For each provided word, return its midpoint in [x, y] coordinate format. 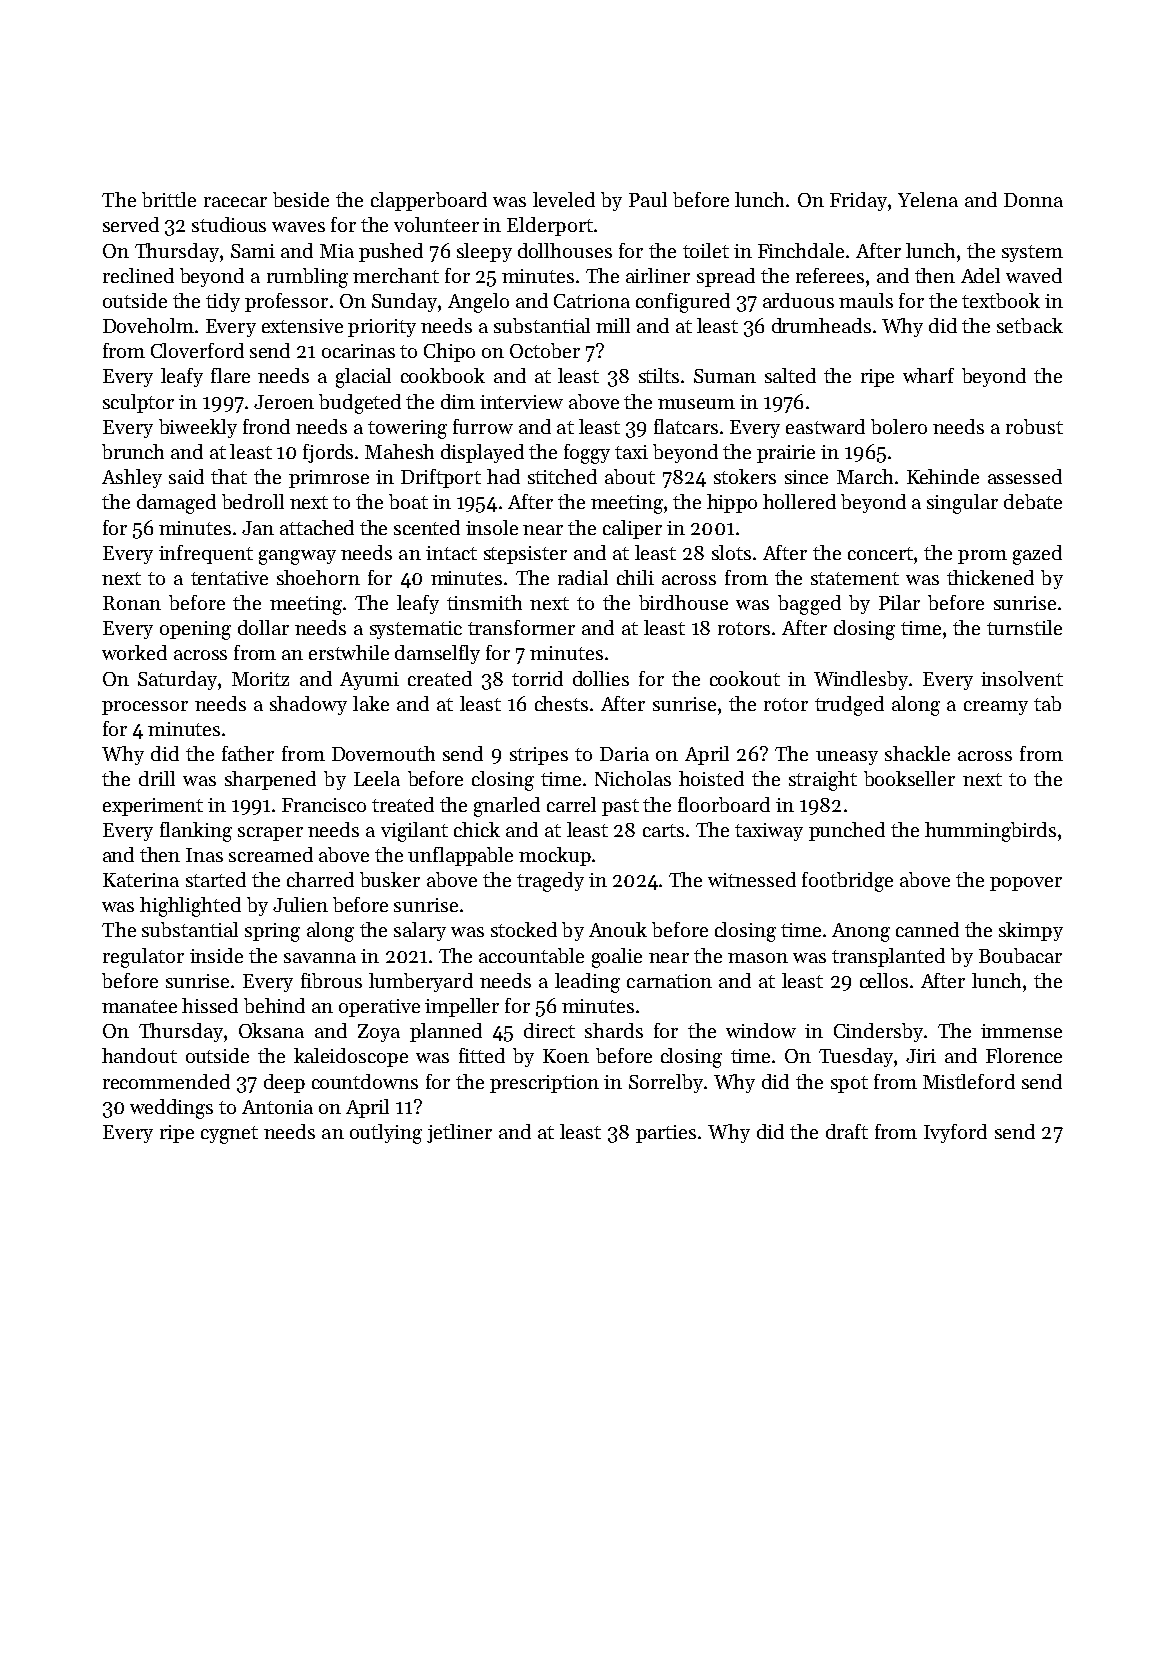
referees [830, 275]
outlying [386, 1134]
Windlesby [861, 680]
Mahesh [399, 451]
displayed [482, 453]
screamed [271, 854]
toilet [706, 250]
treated [403, 804]
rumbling [307, 278]
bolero [899, 426]
